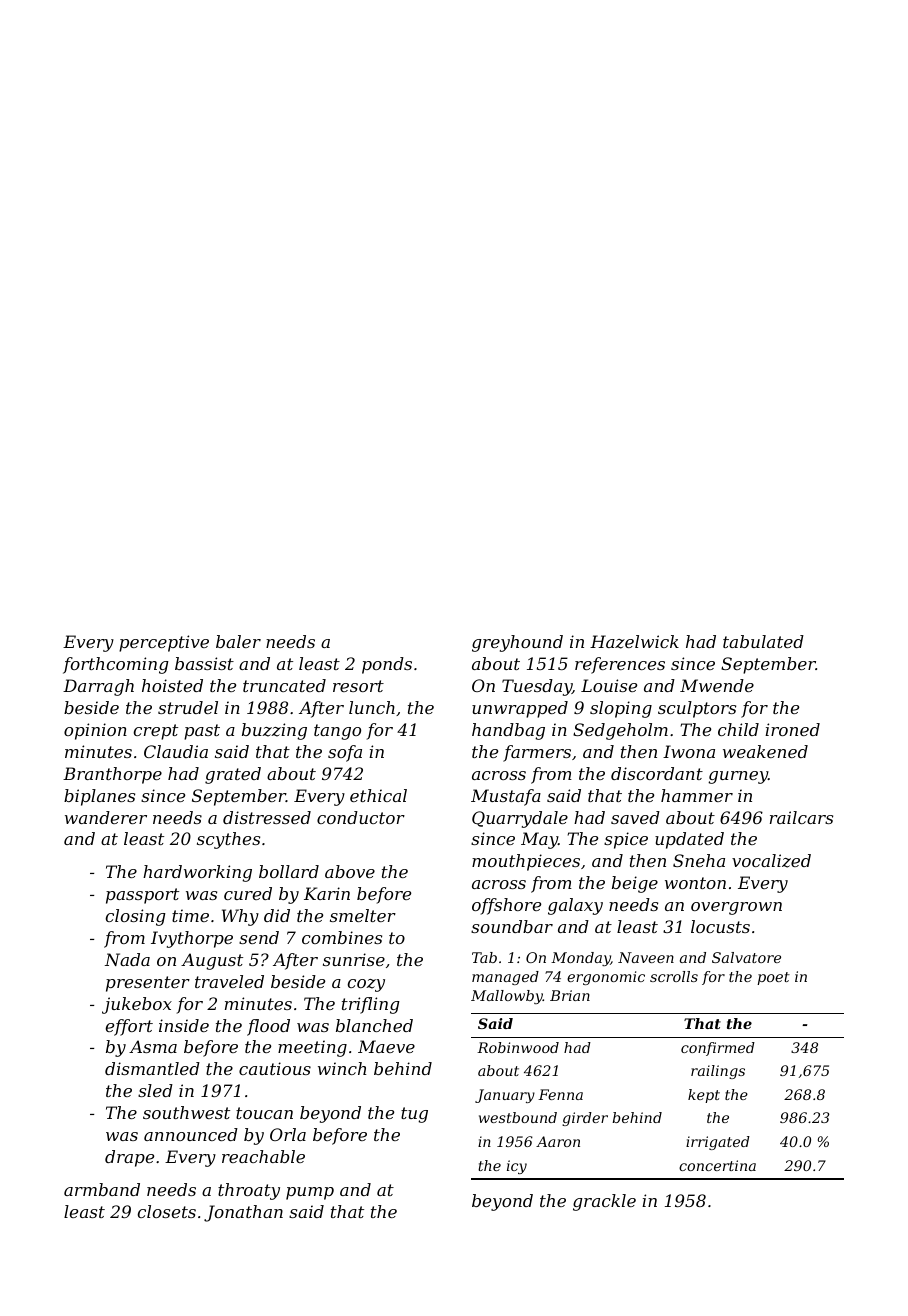 The image size is (908, 1316). I want to click on January, so click(505, 1096).
